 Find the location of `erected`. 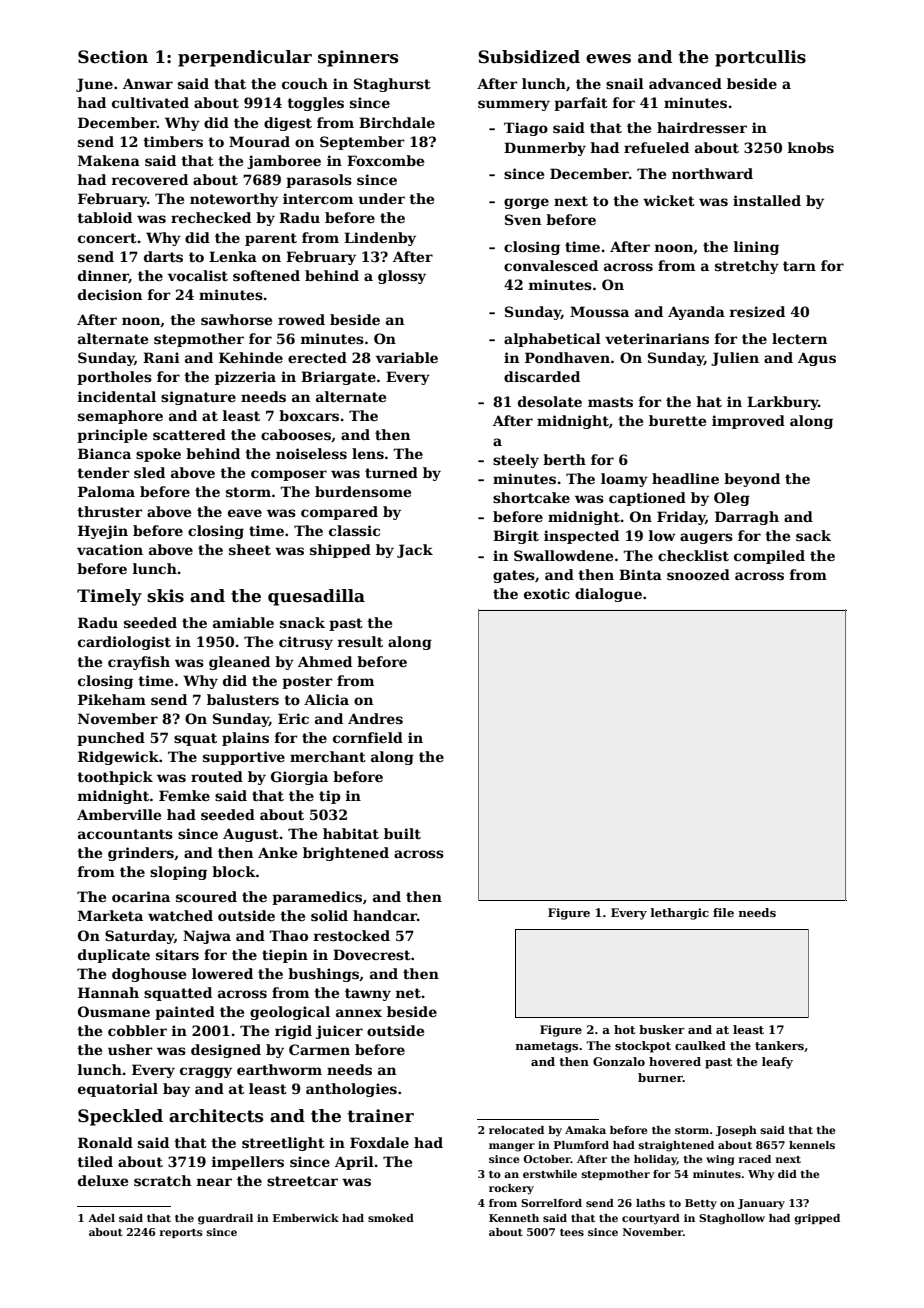

erected is located at coordinates (317, 357).
